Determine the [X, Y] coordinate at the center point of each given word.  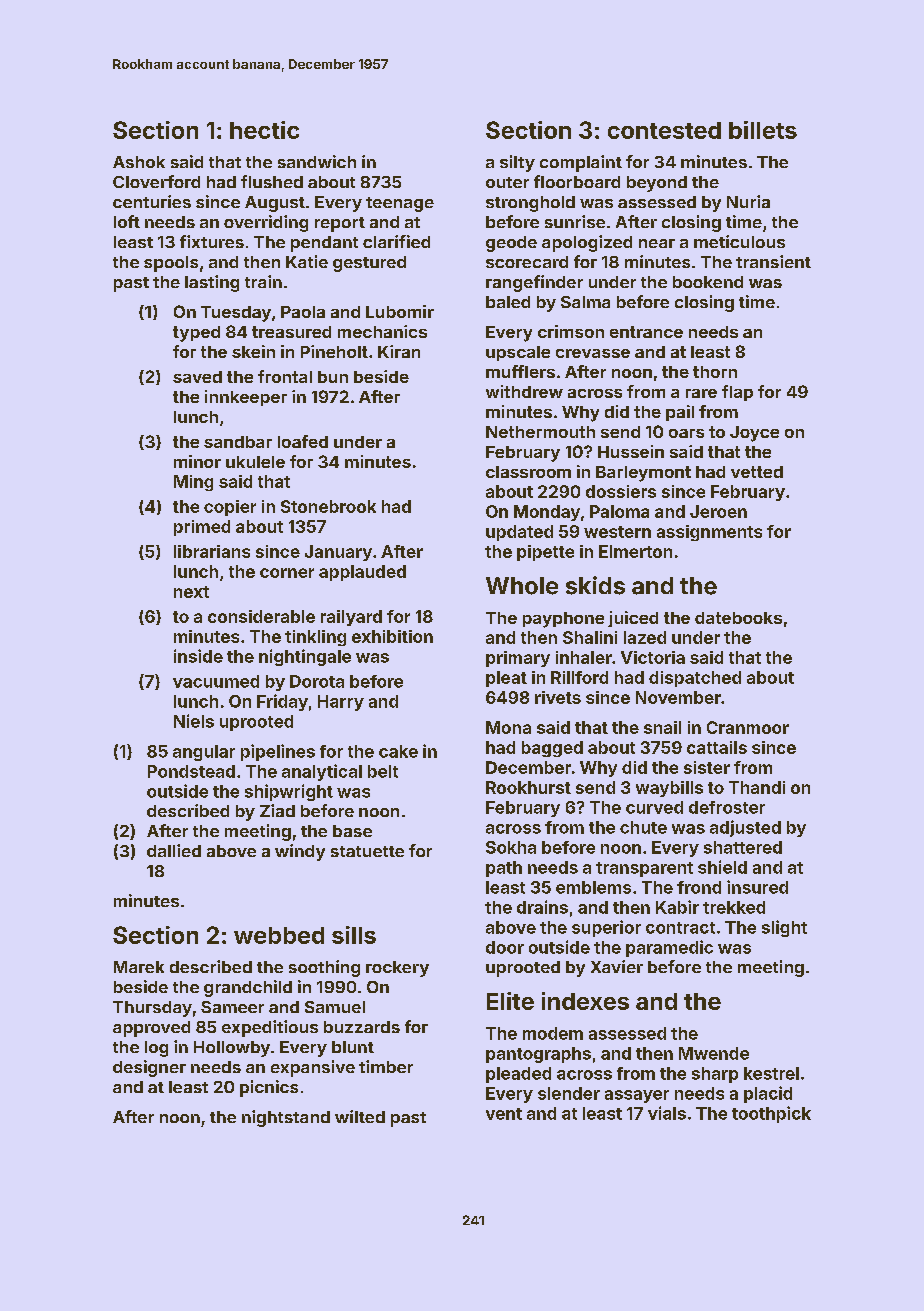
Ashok [139, 162]
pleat [506, 679]
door [505, 947]
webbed [279, 935]
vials [667, 1113]
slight [784, 928]
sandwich [317, 161]
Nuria [748, 201]
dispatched [695, 679]
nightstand [286, 1118]
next [191, 592]
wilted [360, 1116]
